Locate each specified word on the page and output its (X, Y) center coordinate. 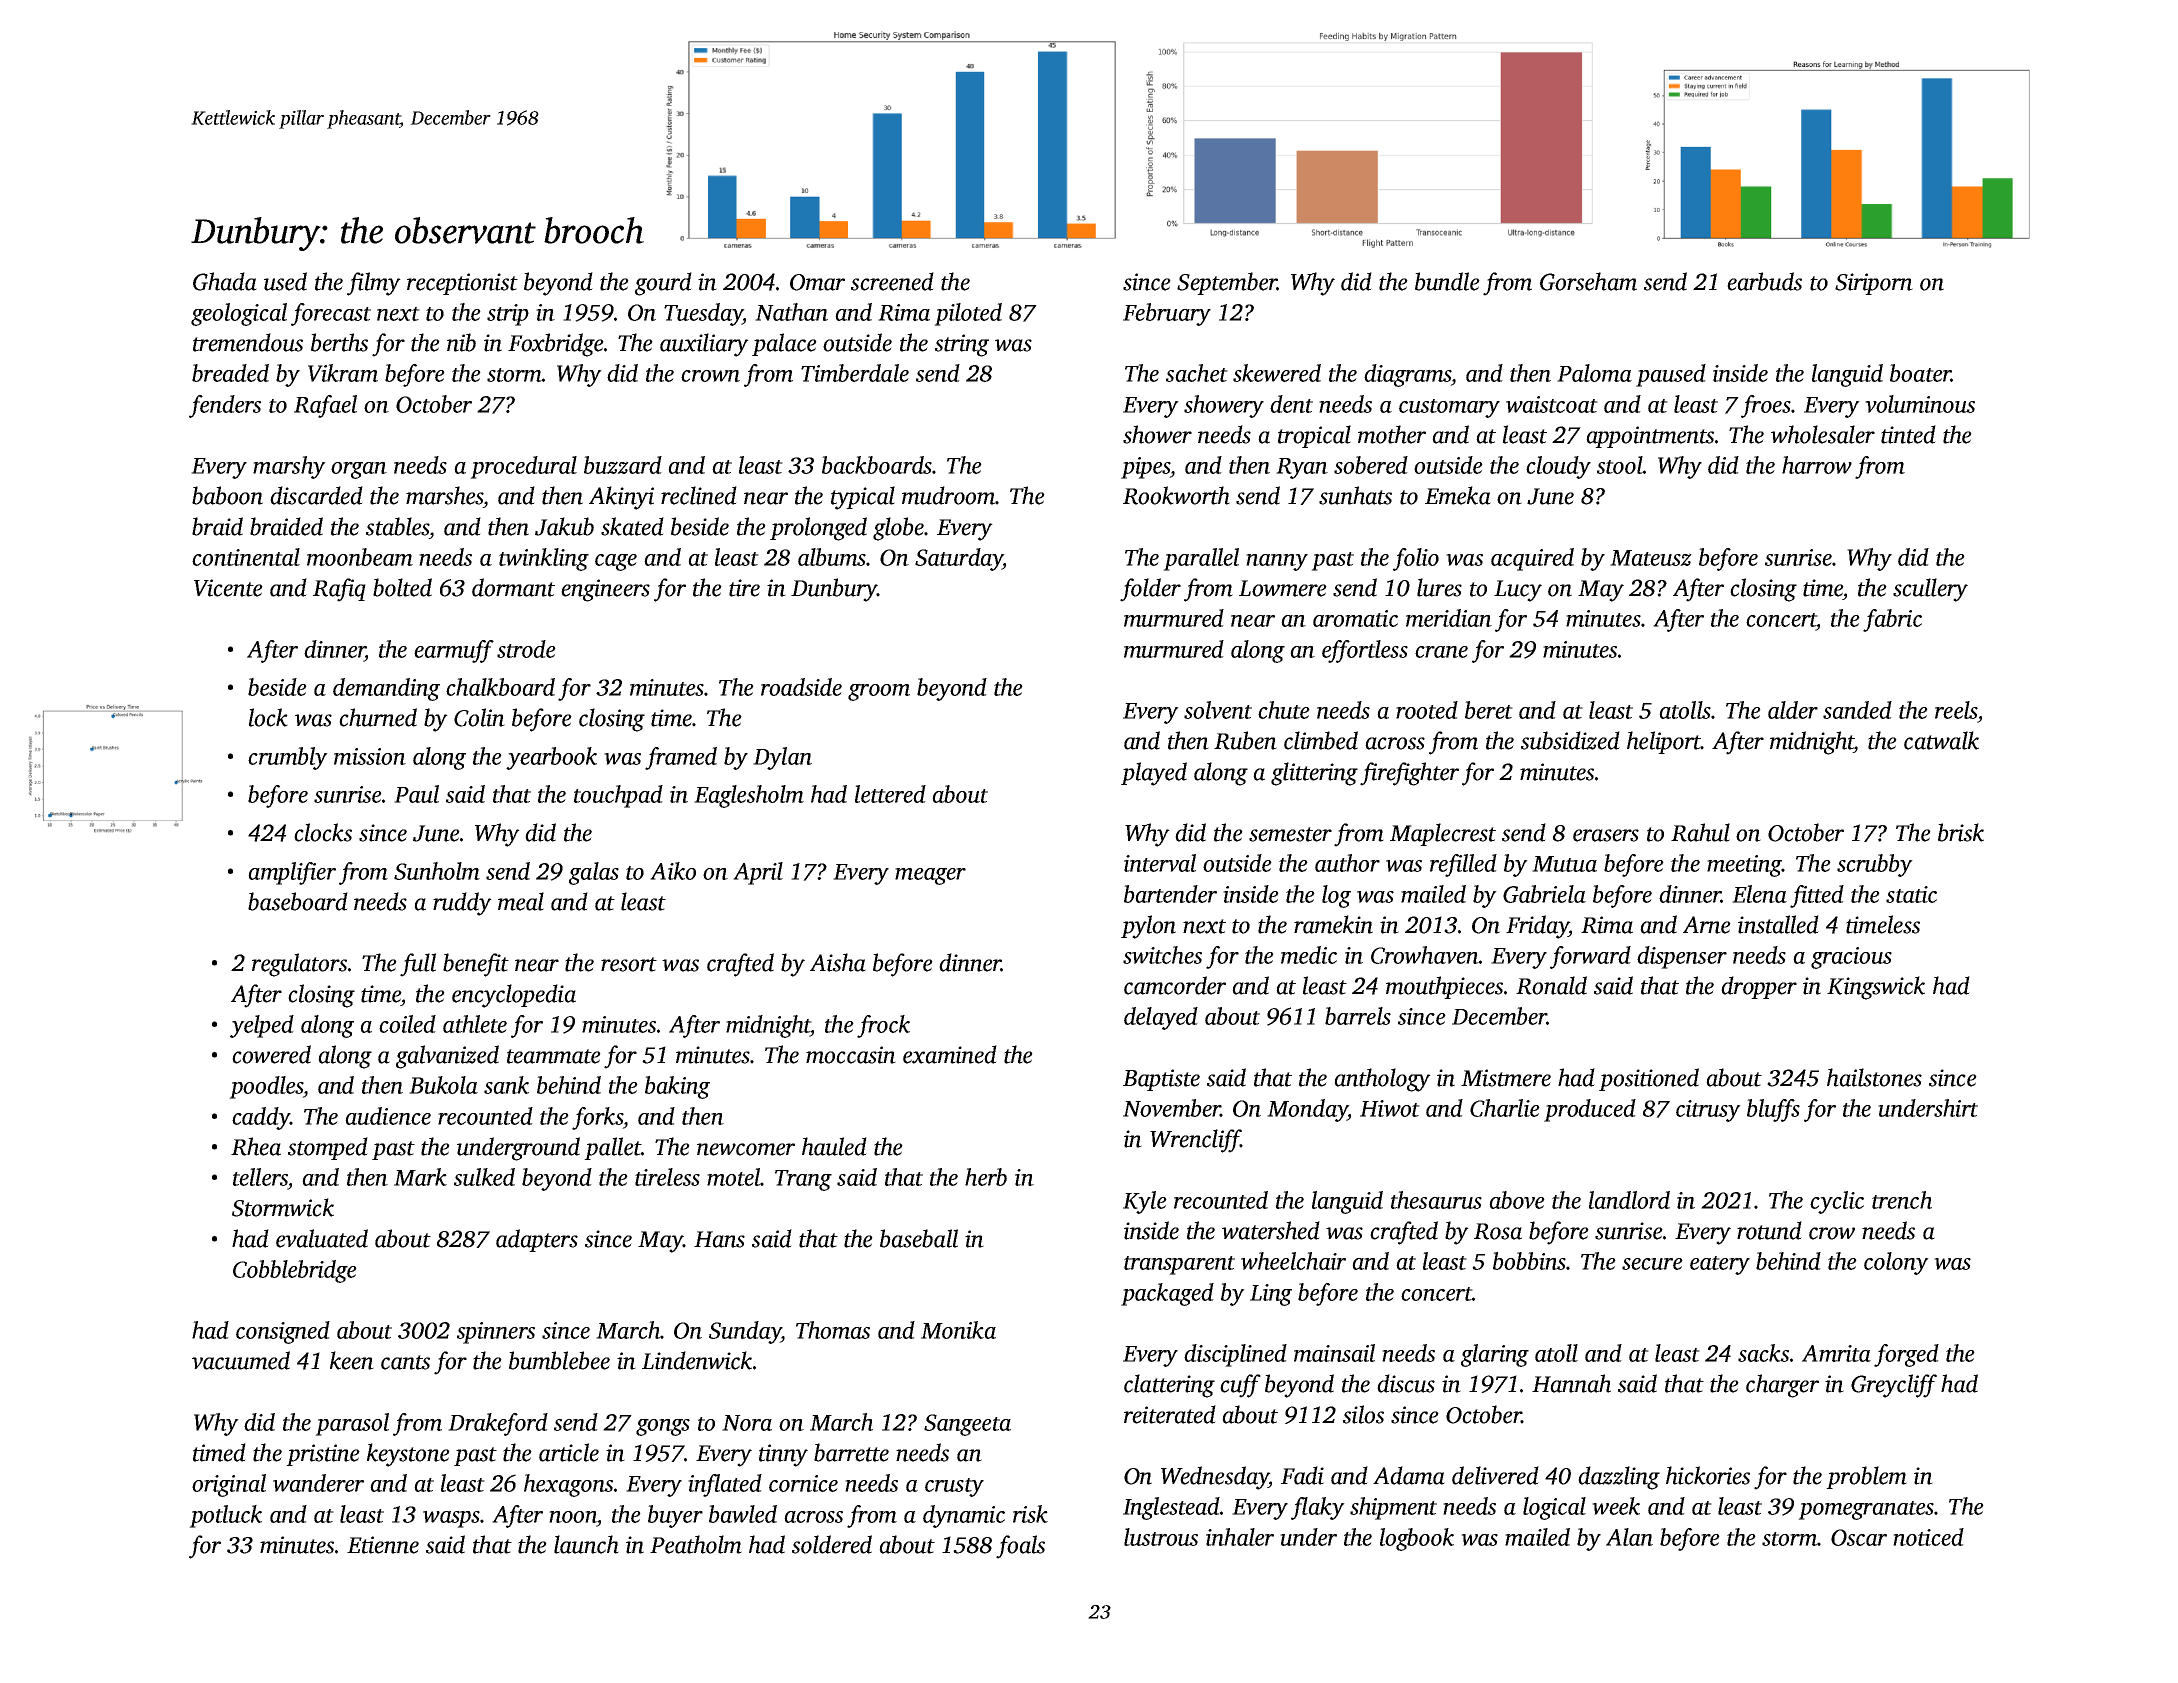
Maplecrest (1443, 834)
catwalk (1941, 740)
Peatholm (696, 1544)
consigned (283, 1332)
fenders (225, 406)
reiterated (1170, 1414)
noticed (1928, 1537)
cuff (1240, 1386)
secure (1652, 1264)
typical (863, 498)
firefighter (1409, 774)
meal (521, 901)
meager (930, 876)
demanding (386, 689)
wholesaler (1823, 434)
